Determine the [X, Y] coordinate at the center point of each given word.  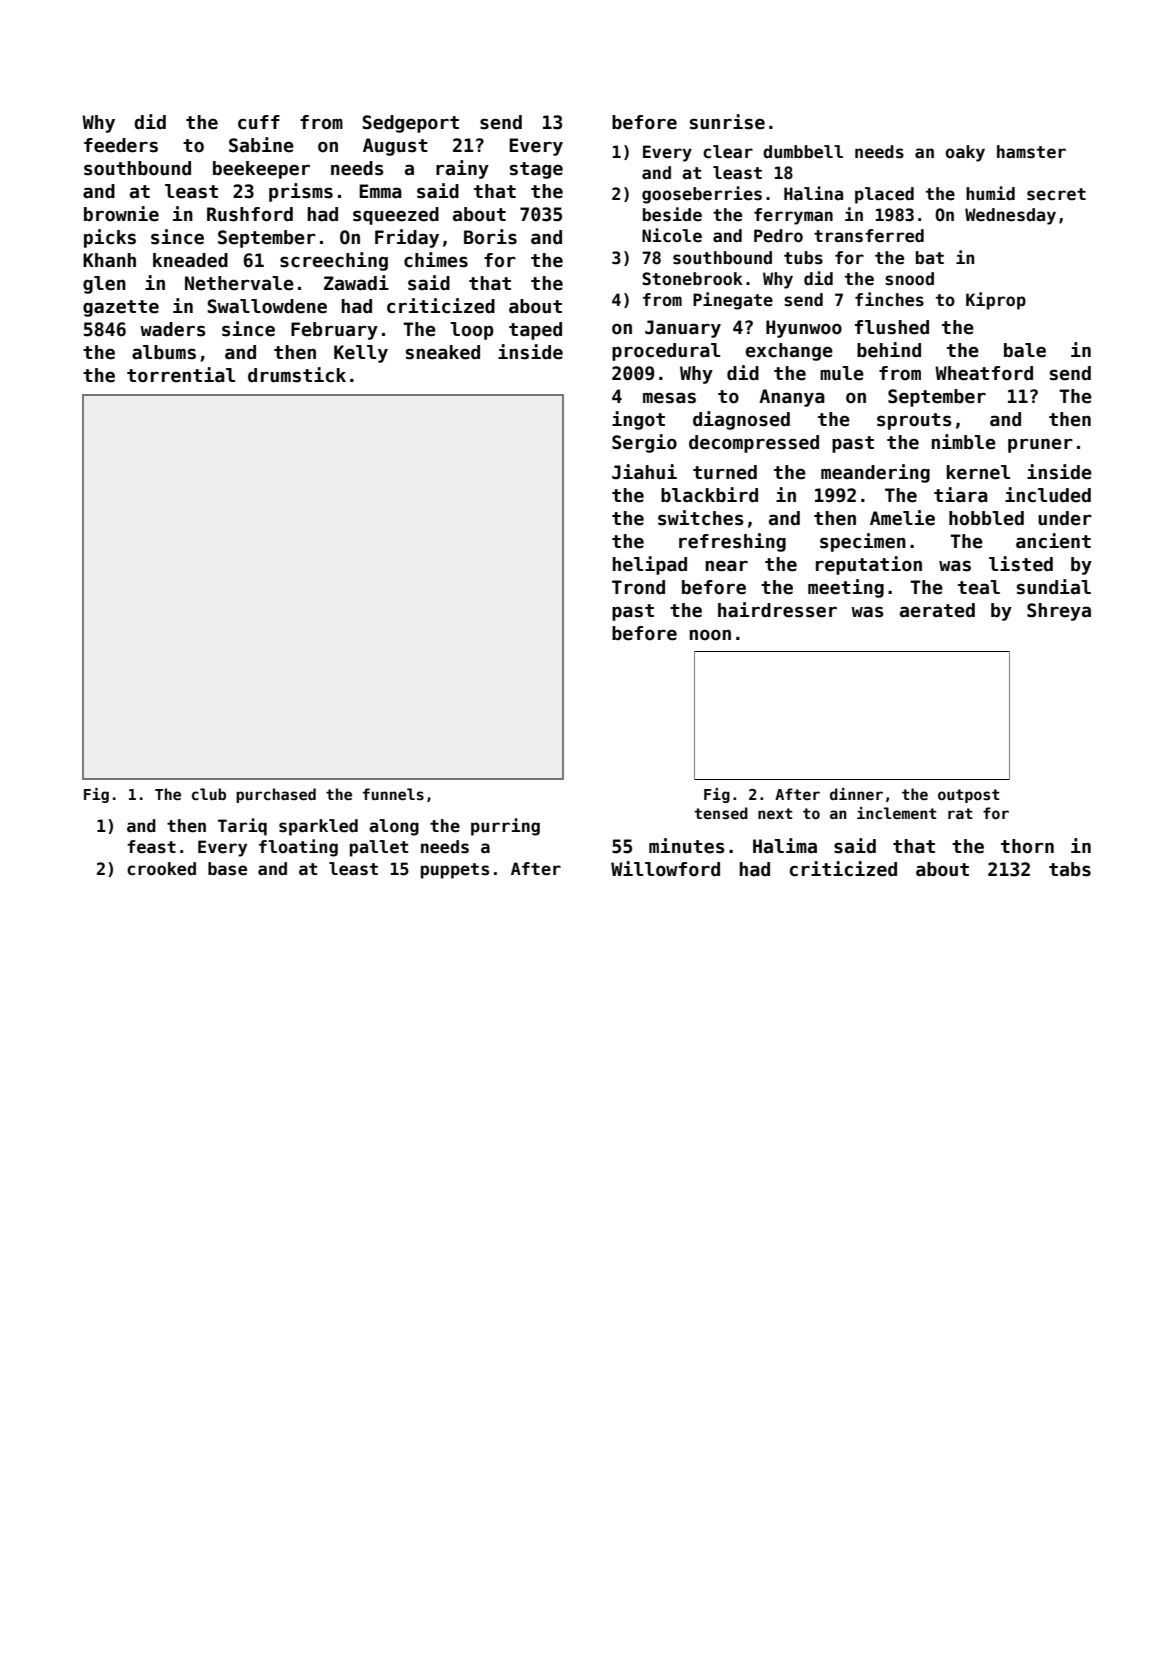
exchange [789, 352]
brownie [121, 214]
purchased [276, 795]
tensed [721, 813]
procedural [666, 352]
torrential [181, 375]
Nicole [672, 235]
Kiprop [996, 301]
